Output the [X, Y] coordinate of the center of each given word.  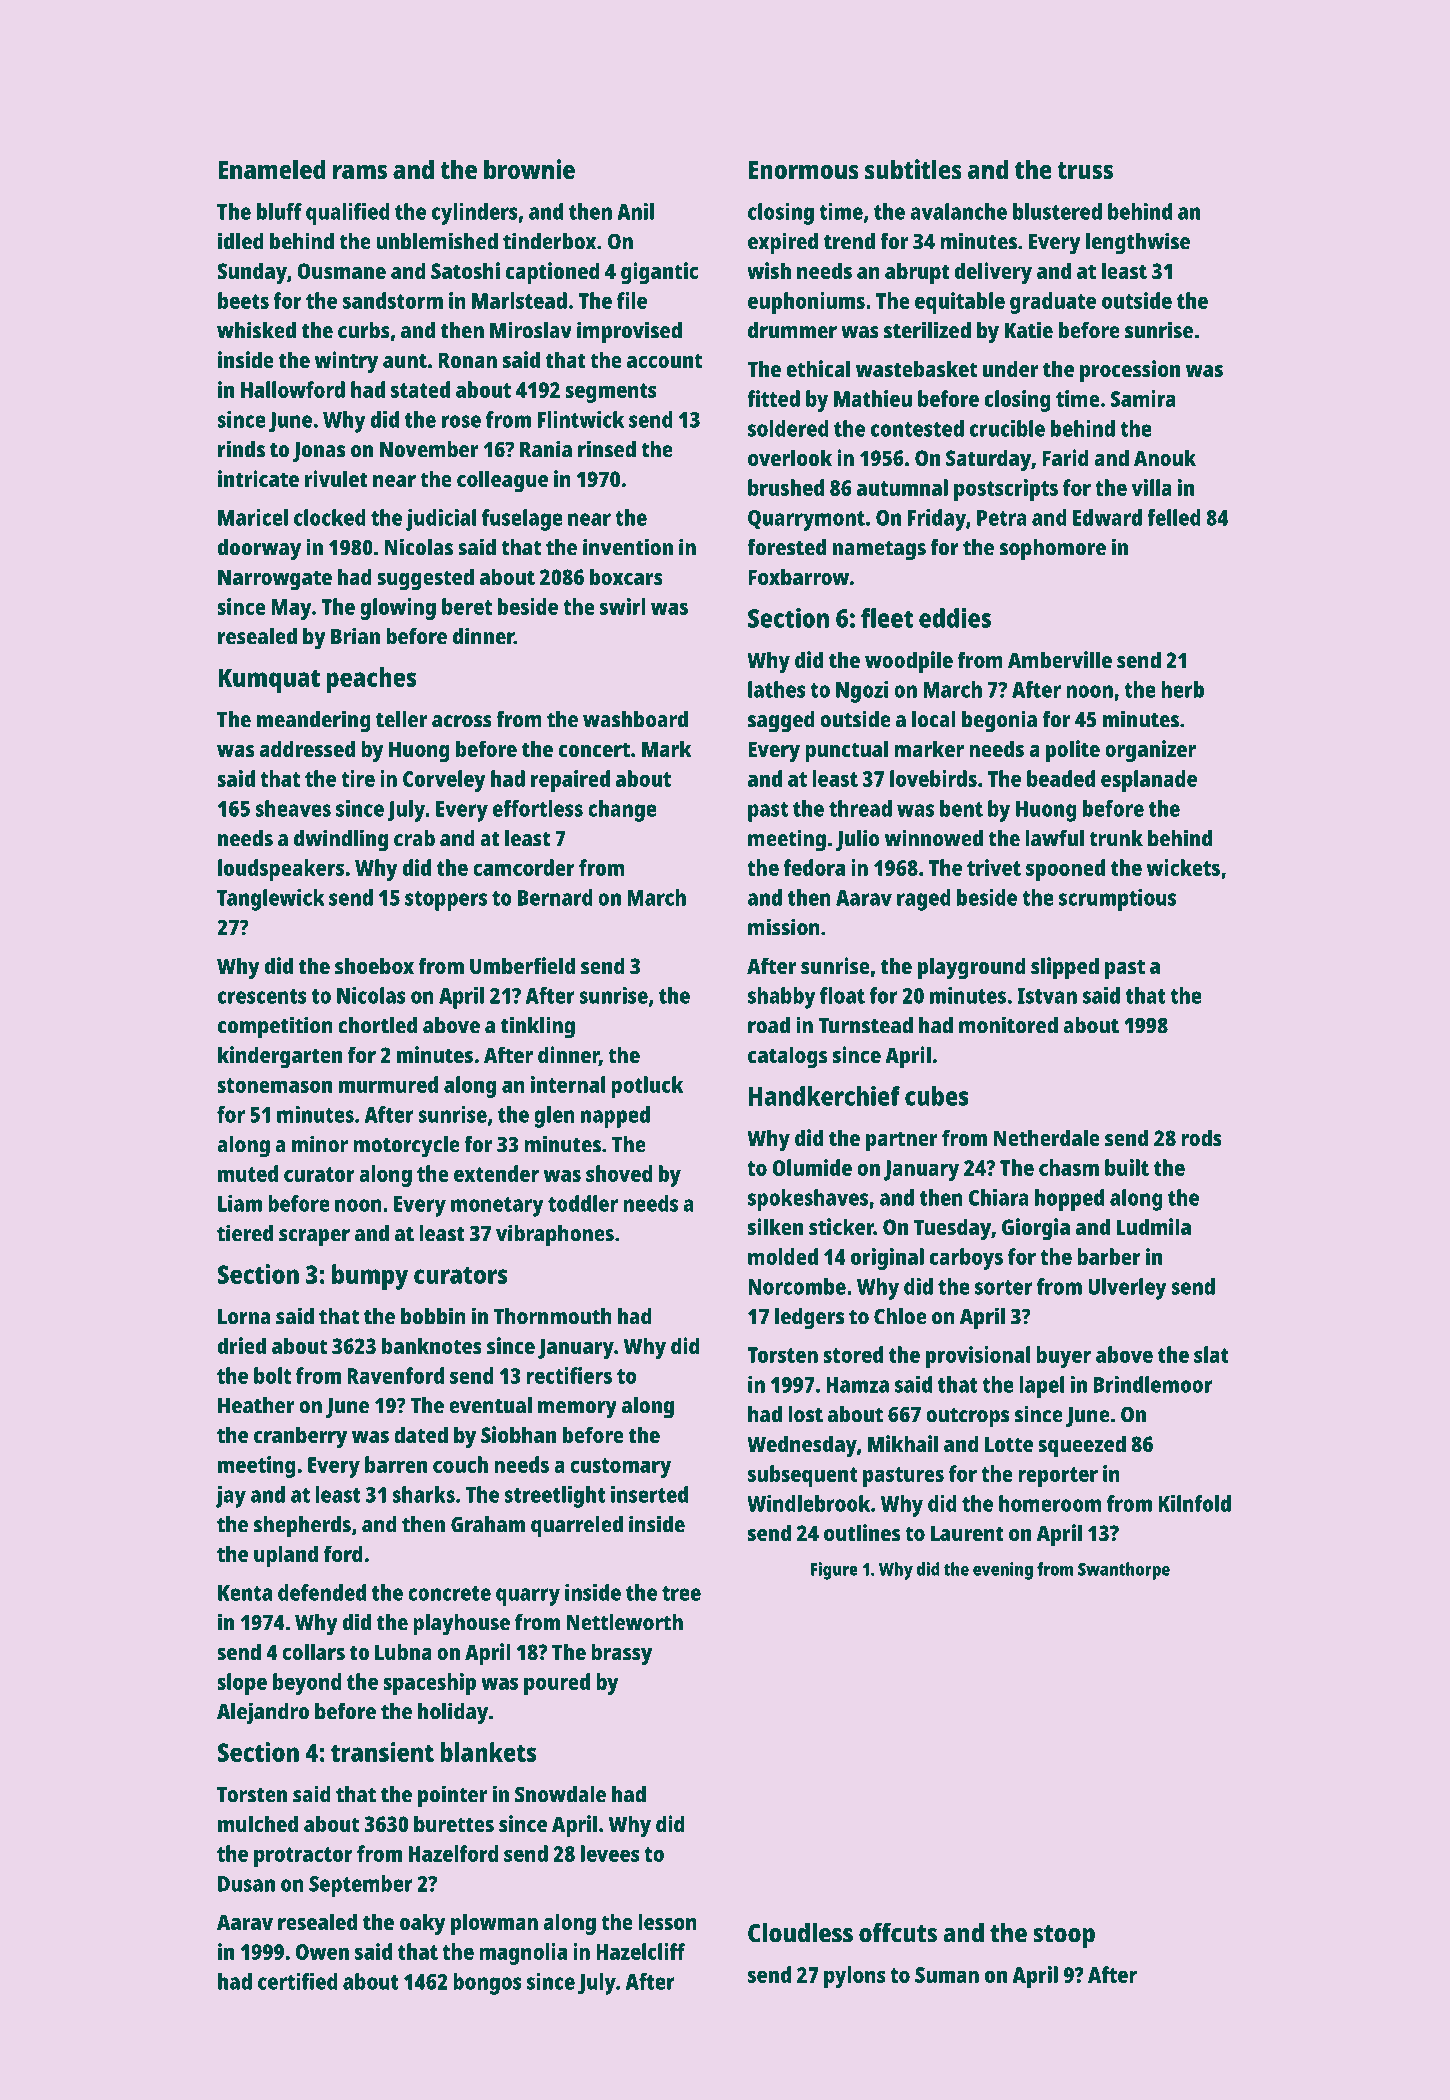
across [462, 721]
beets [243, 300]
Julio [858, 840]
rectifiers [569, 1375]
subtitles [913, 169]
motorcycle [406, 1147]
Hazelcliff [640, 1951]
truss [1085, 170]
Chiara [999, 1197]
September [361, 1886]
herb [1182, 689]
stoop [1064, 1937]
